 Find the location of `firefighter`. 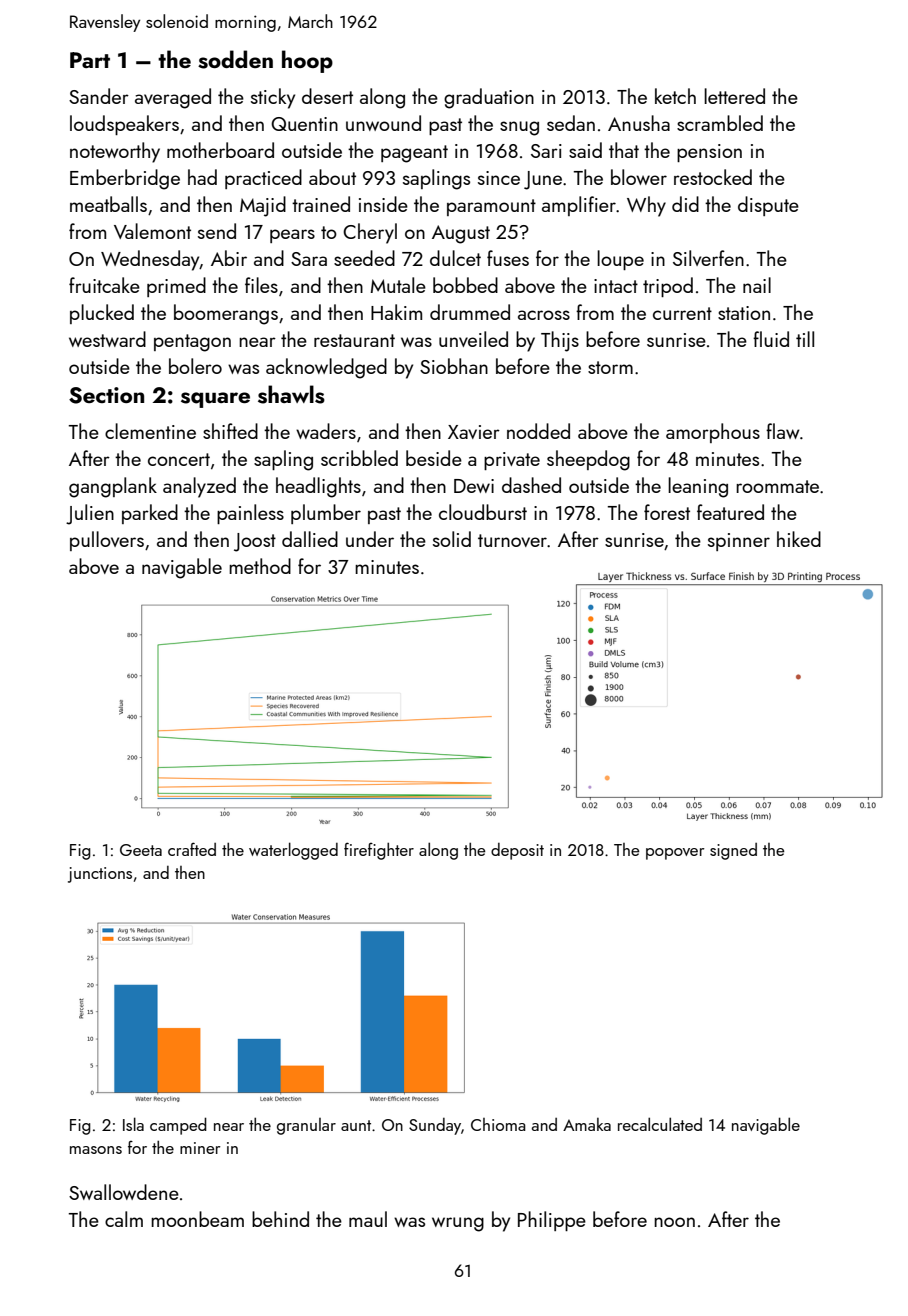

firefighter is located at coordinates (379, 851).
